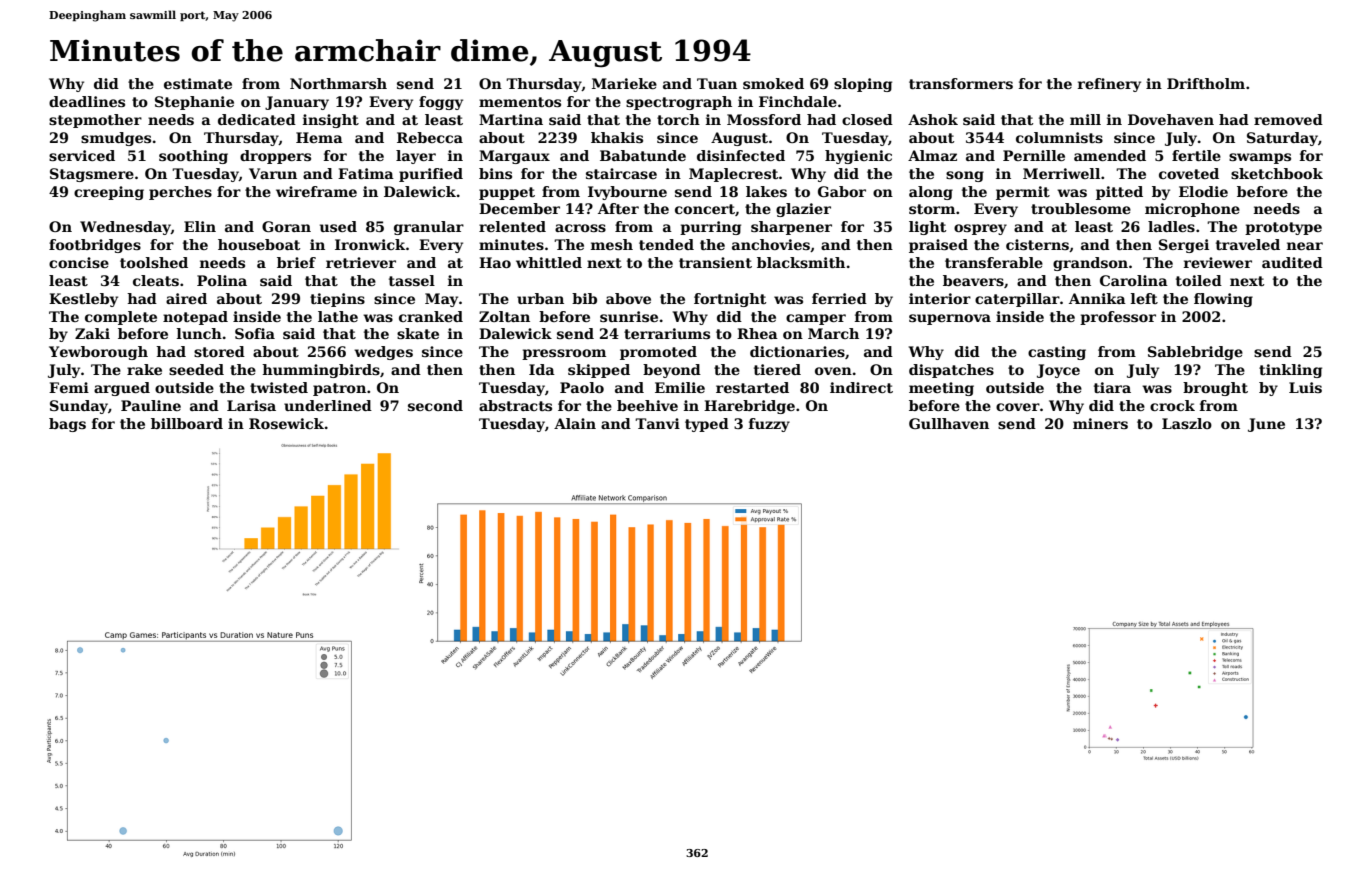 This screenshot has width=1372, height=887. What do you see at coordinates (575, 423) in the screenshot?
I see `Alain` at bounding box center [575, 423].
